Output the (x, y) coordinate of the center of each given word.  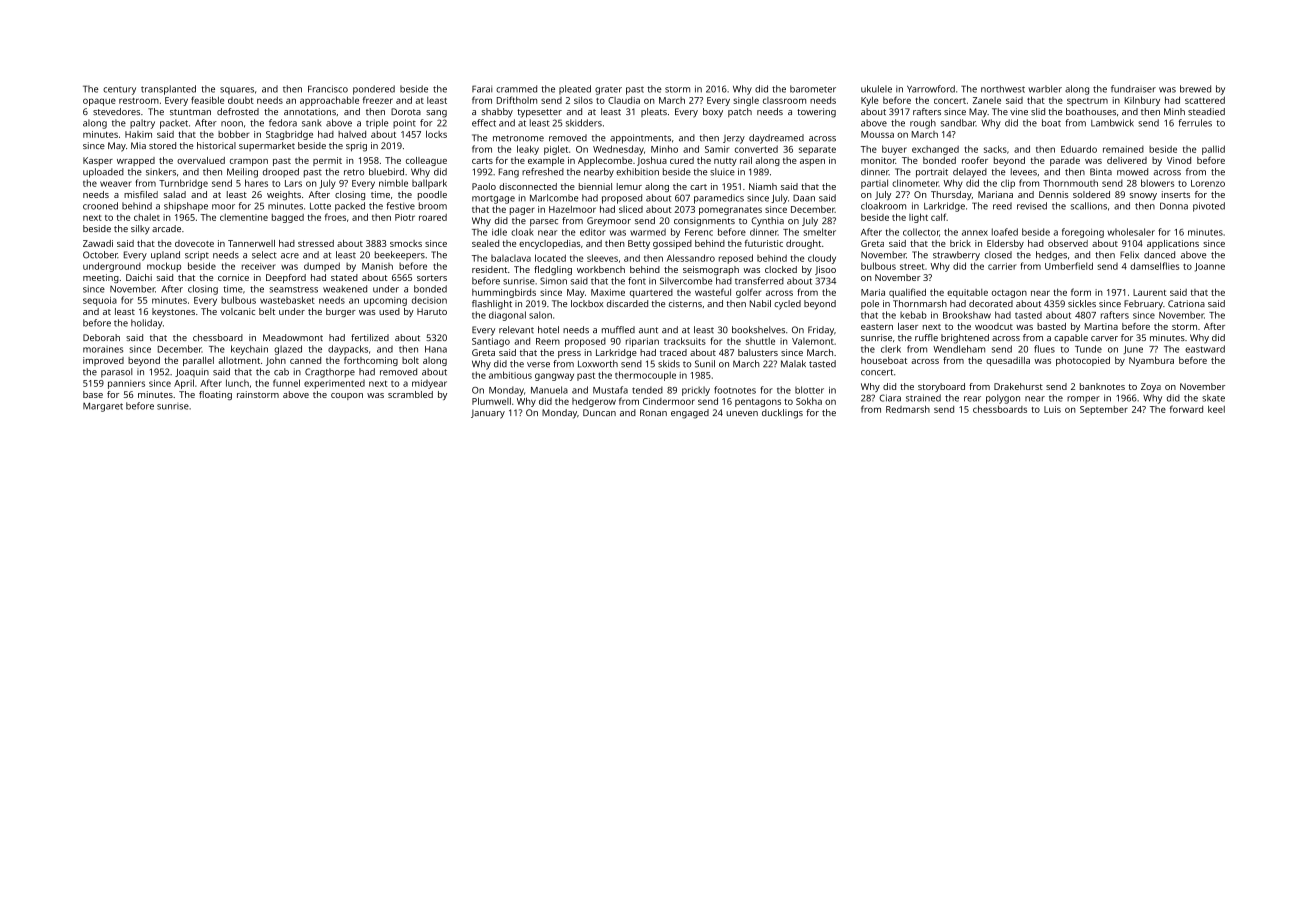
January (488, 414)
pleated (575, 90)
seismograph (711, 270)
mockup (164, 267)
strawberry (956, 256)
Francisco (328, 89)
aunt (648, 330)
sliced (631, 209)
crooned (100, 206)
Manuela (549, 390)
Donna (1174, 206)
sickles (1082, 303)
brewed (1195, 89)
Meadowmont (293, 337)
